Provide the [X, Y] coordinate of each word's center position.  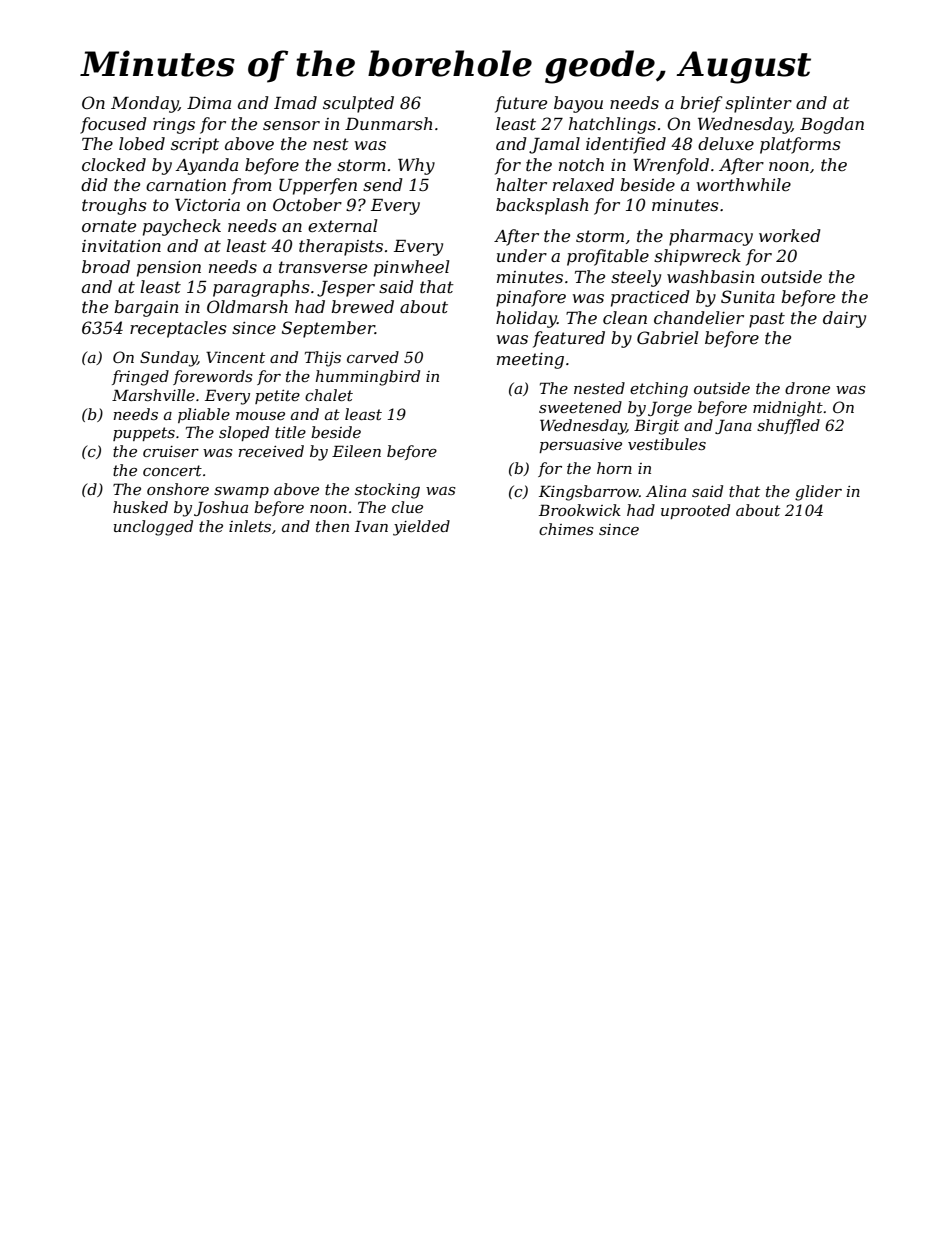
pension [169, 269]
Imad [295, 102]
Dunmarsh [388, 123]
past [767, 320]
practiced [650, 298]
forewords [213, 377]
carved [373, 357]
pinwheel [411, 268]
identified [626, 145]
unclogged [153, 528]
